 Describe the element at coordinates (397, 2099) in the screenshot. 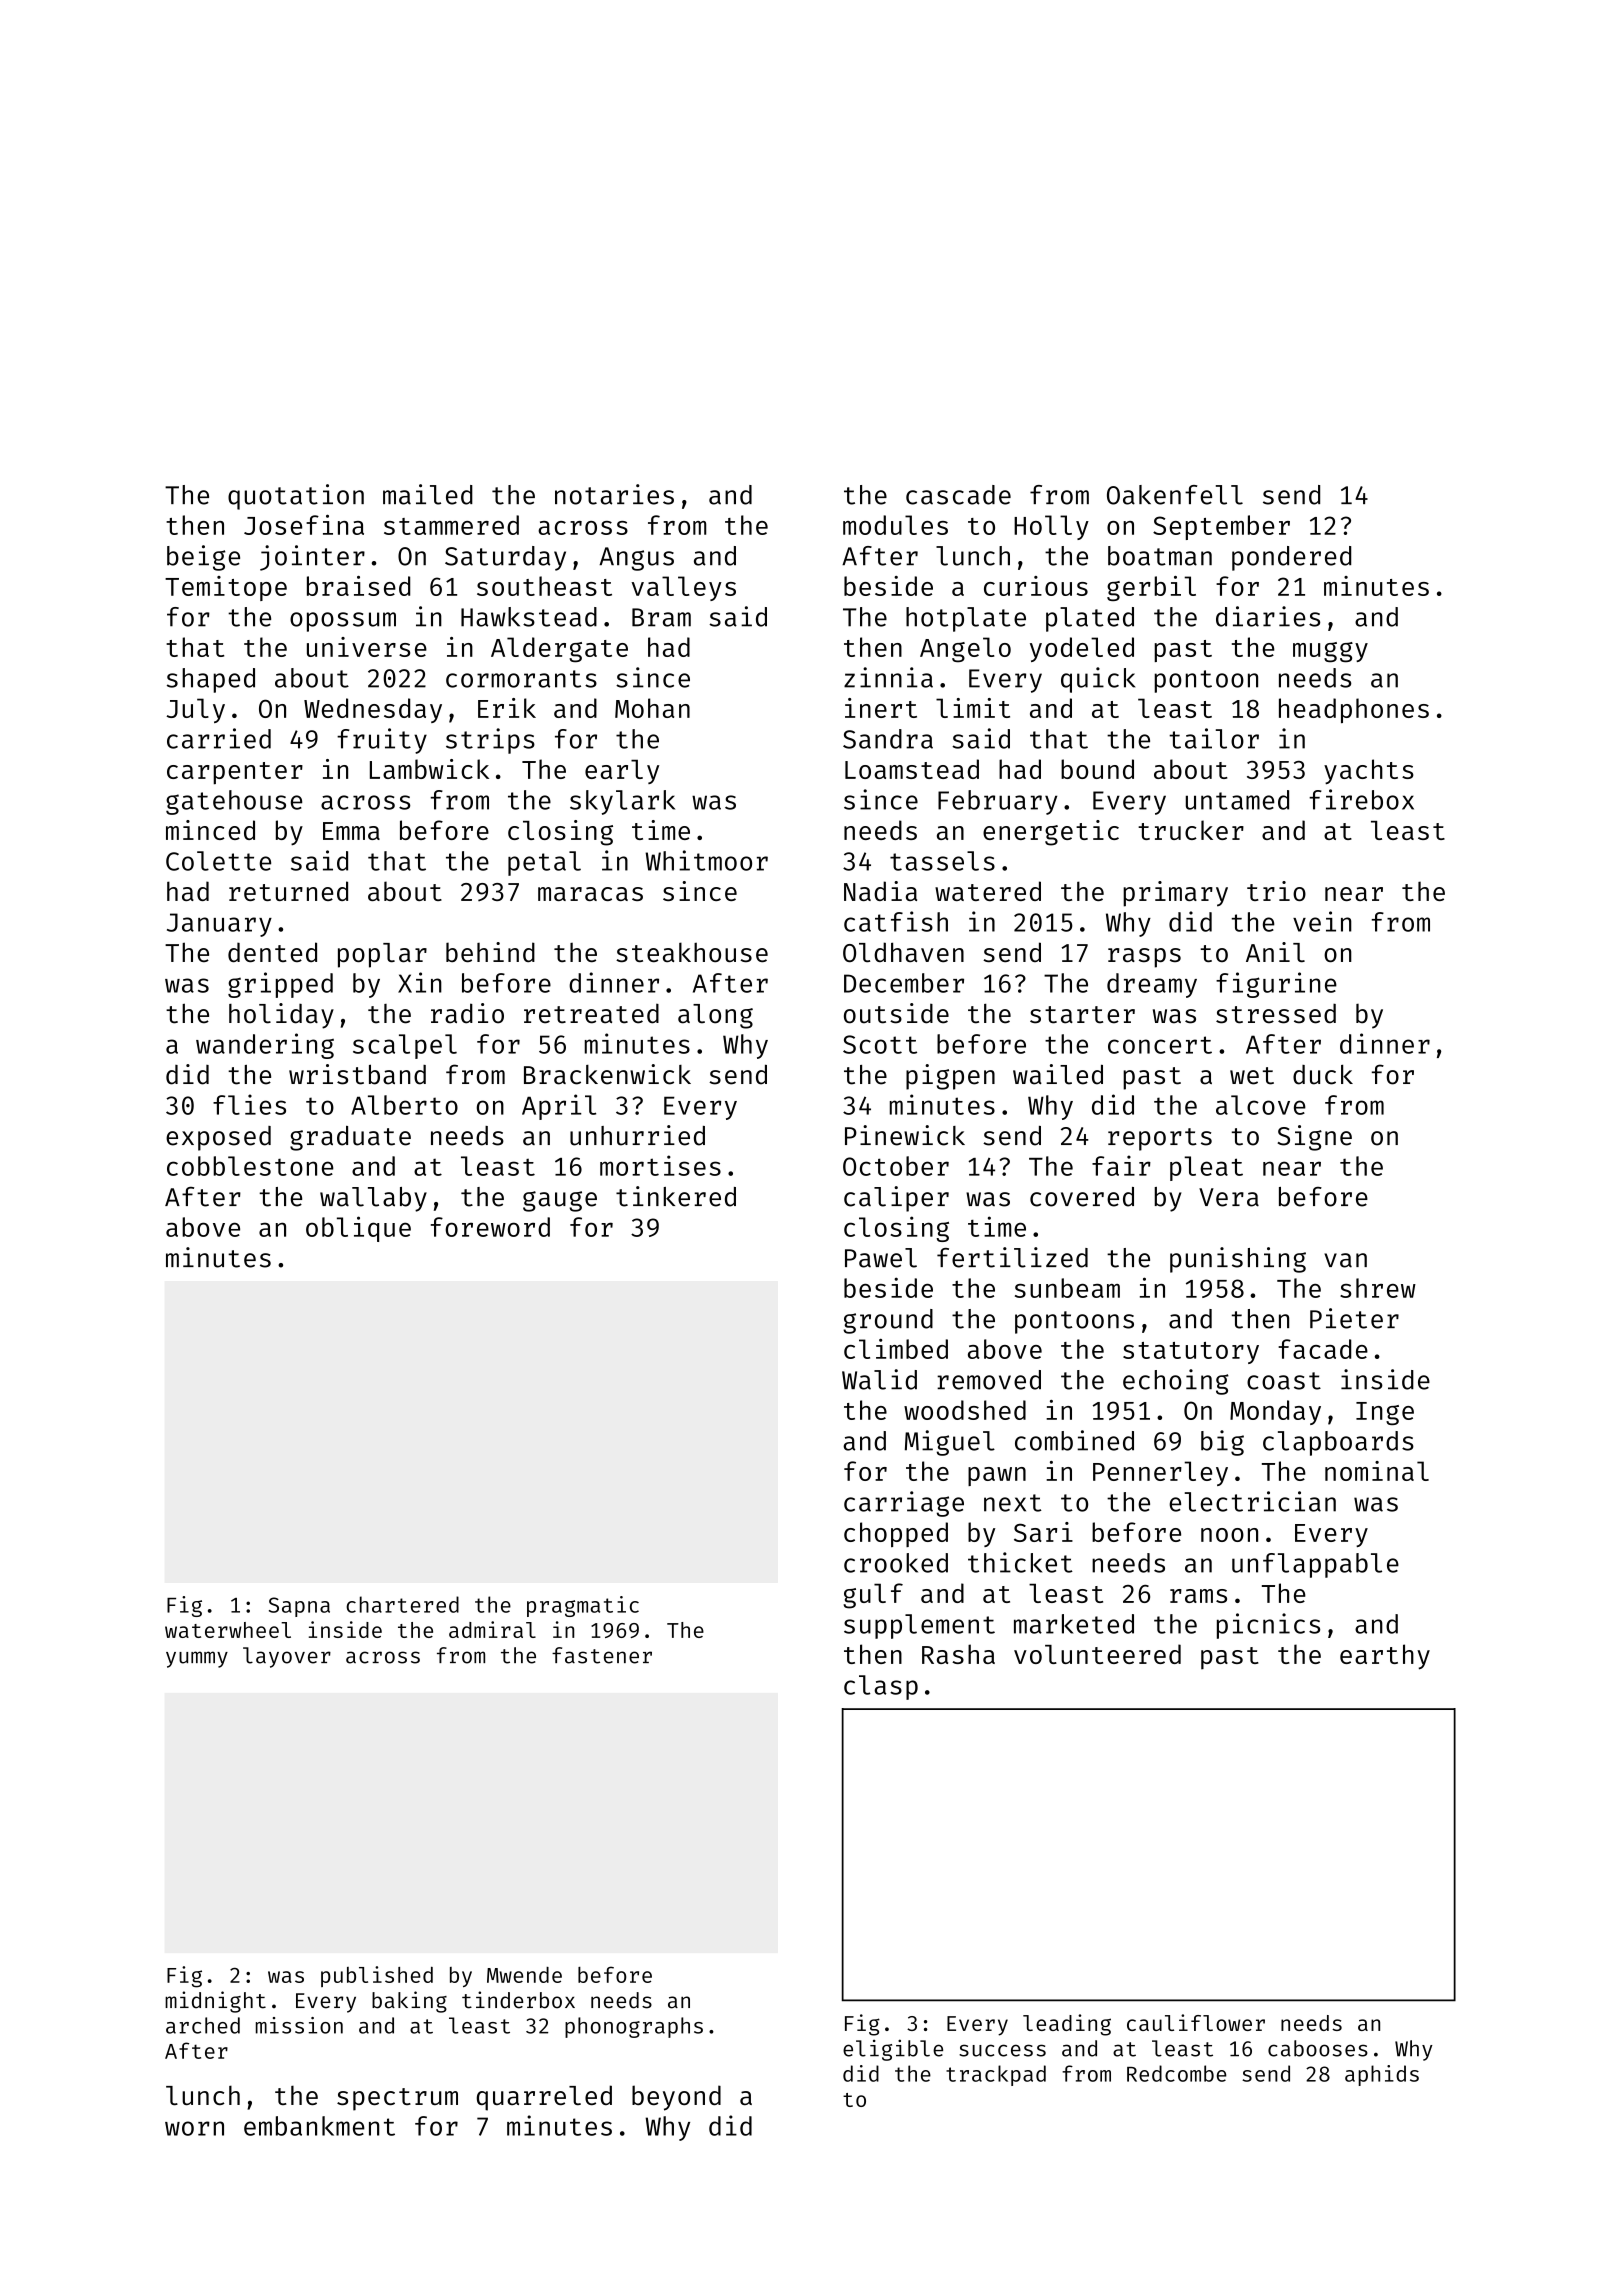

I see `spectrum` at that location.
